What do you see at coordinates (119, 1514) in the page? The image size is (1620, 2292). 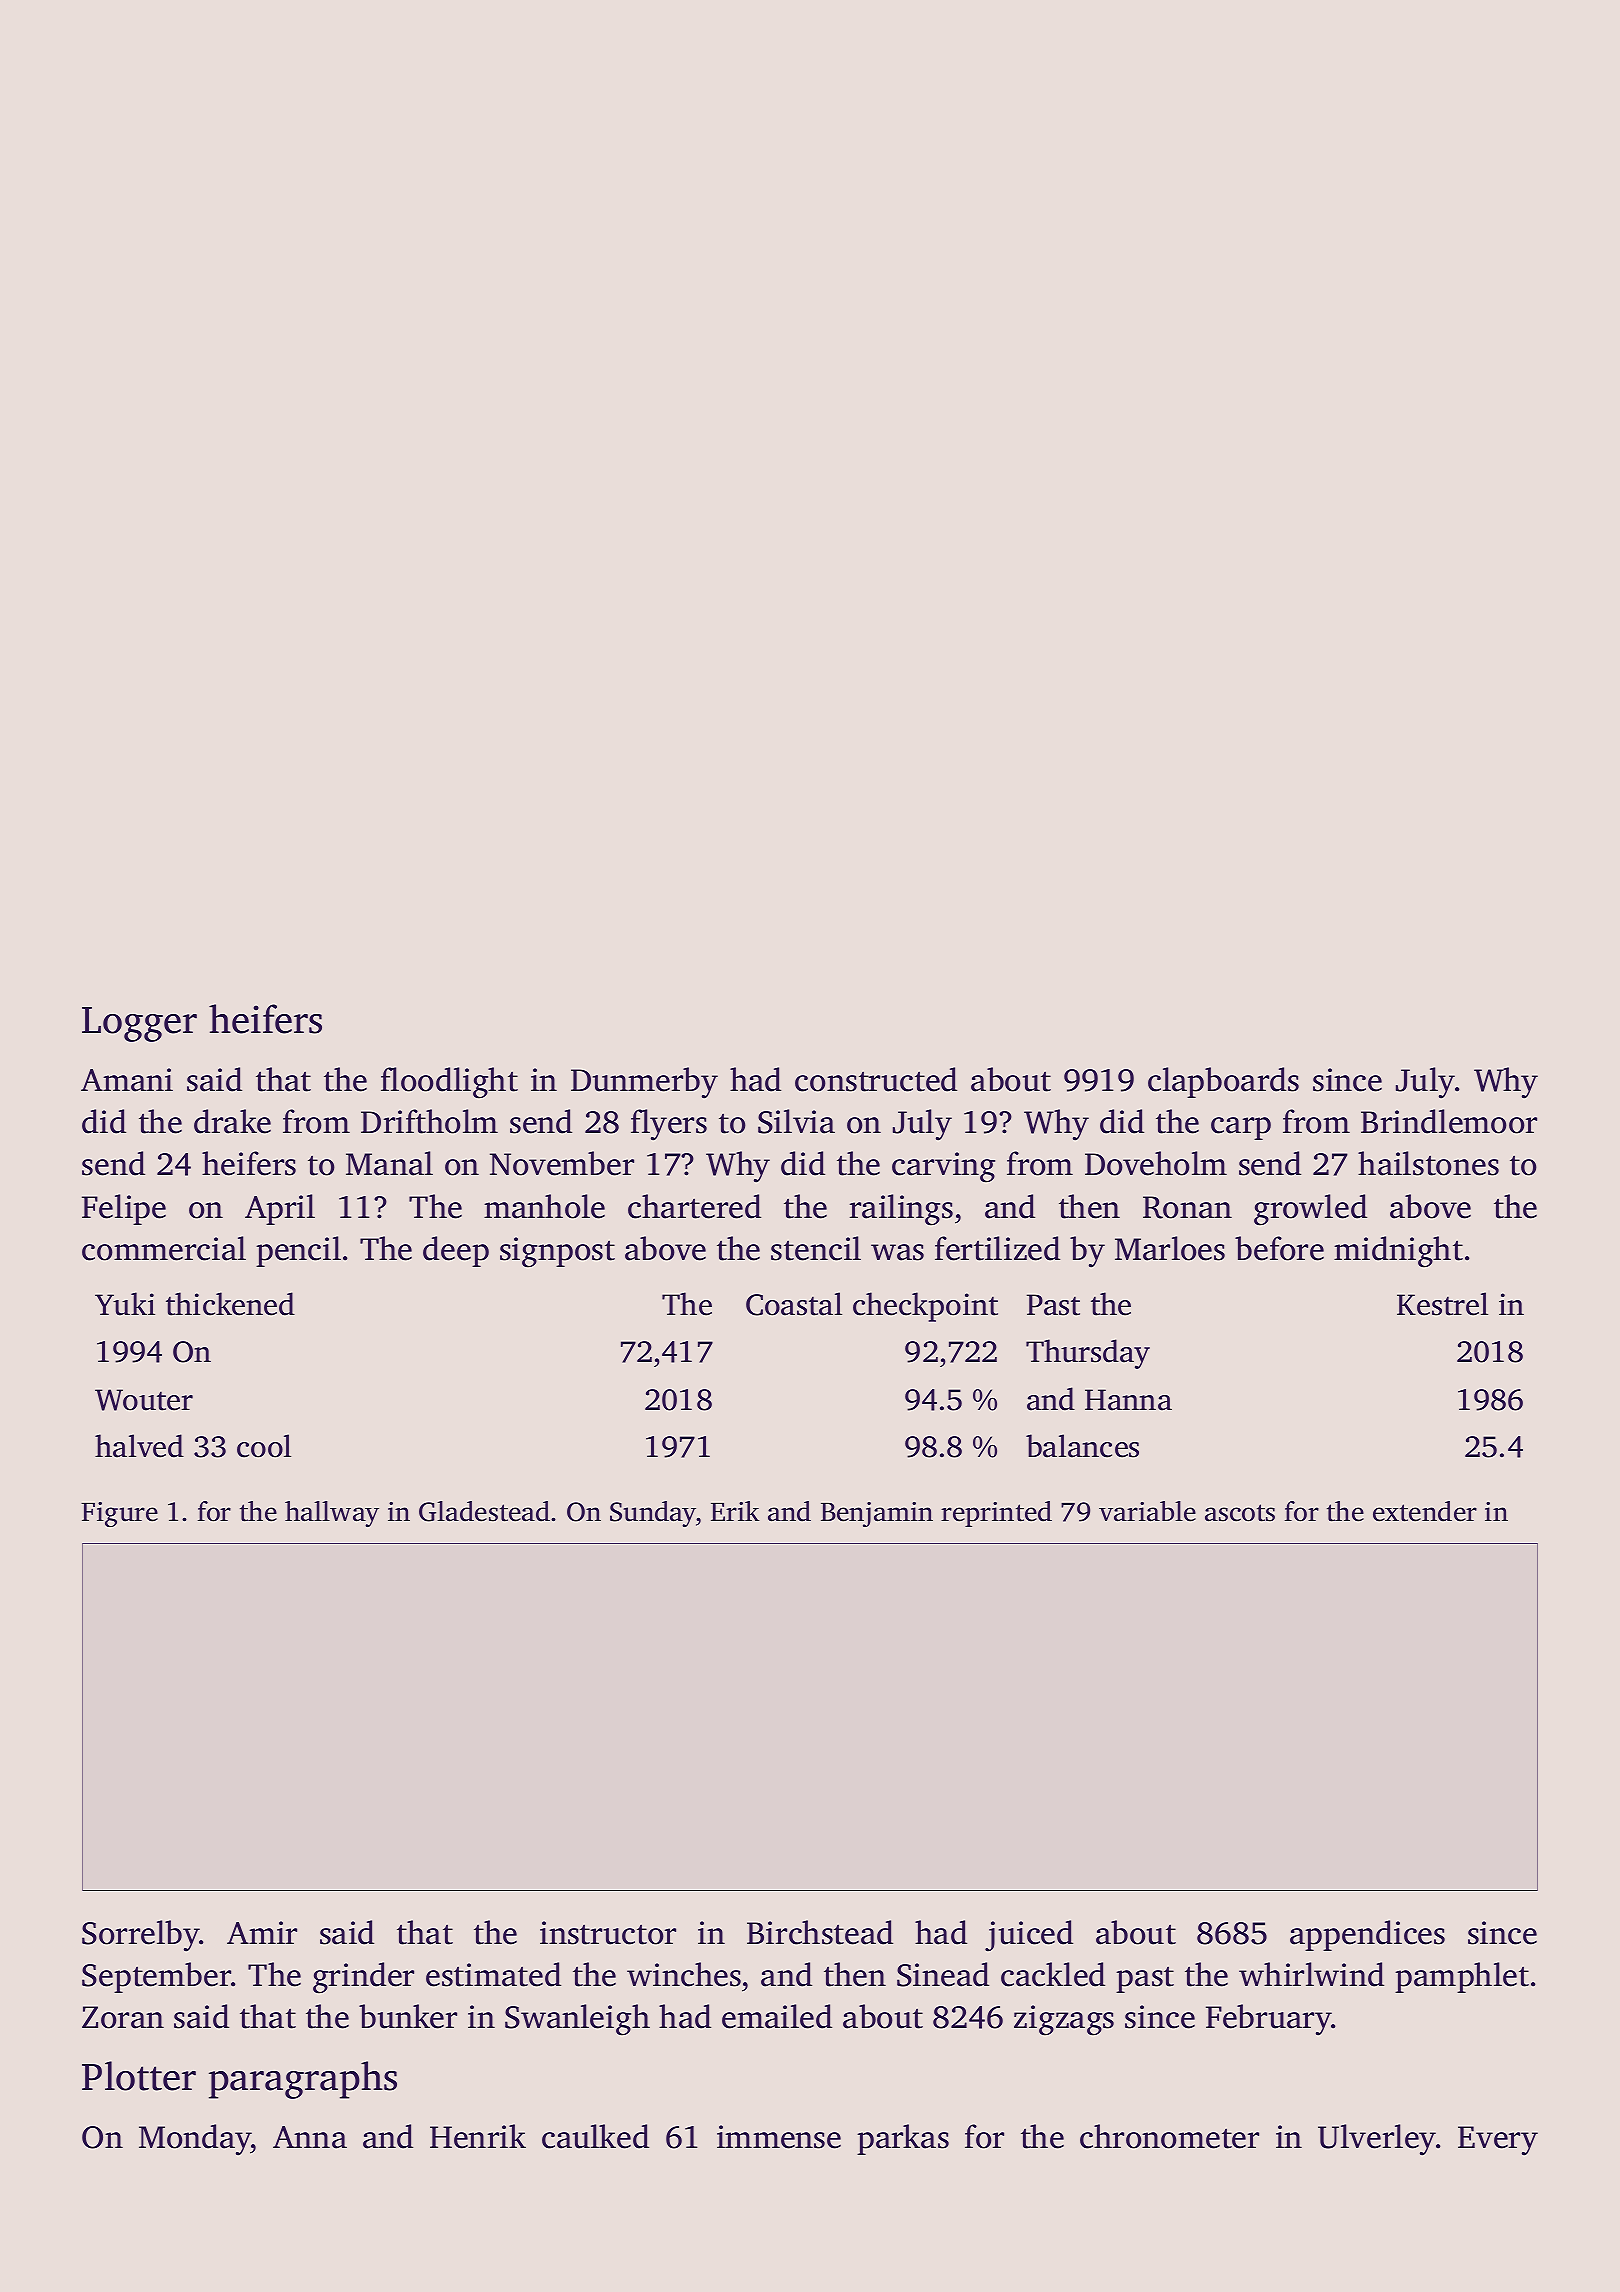 I see `Figure` at bounding box center [119, 1514].
